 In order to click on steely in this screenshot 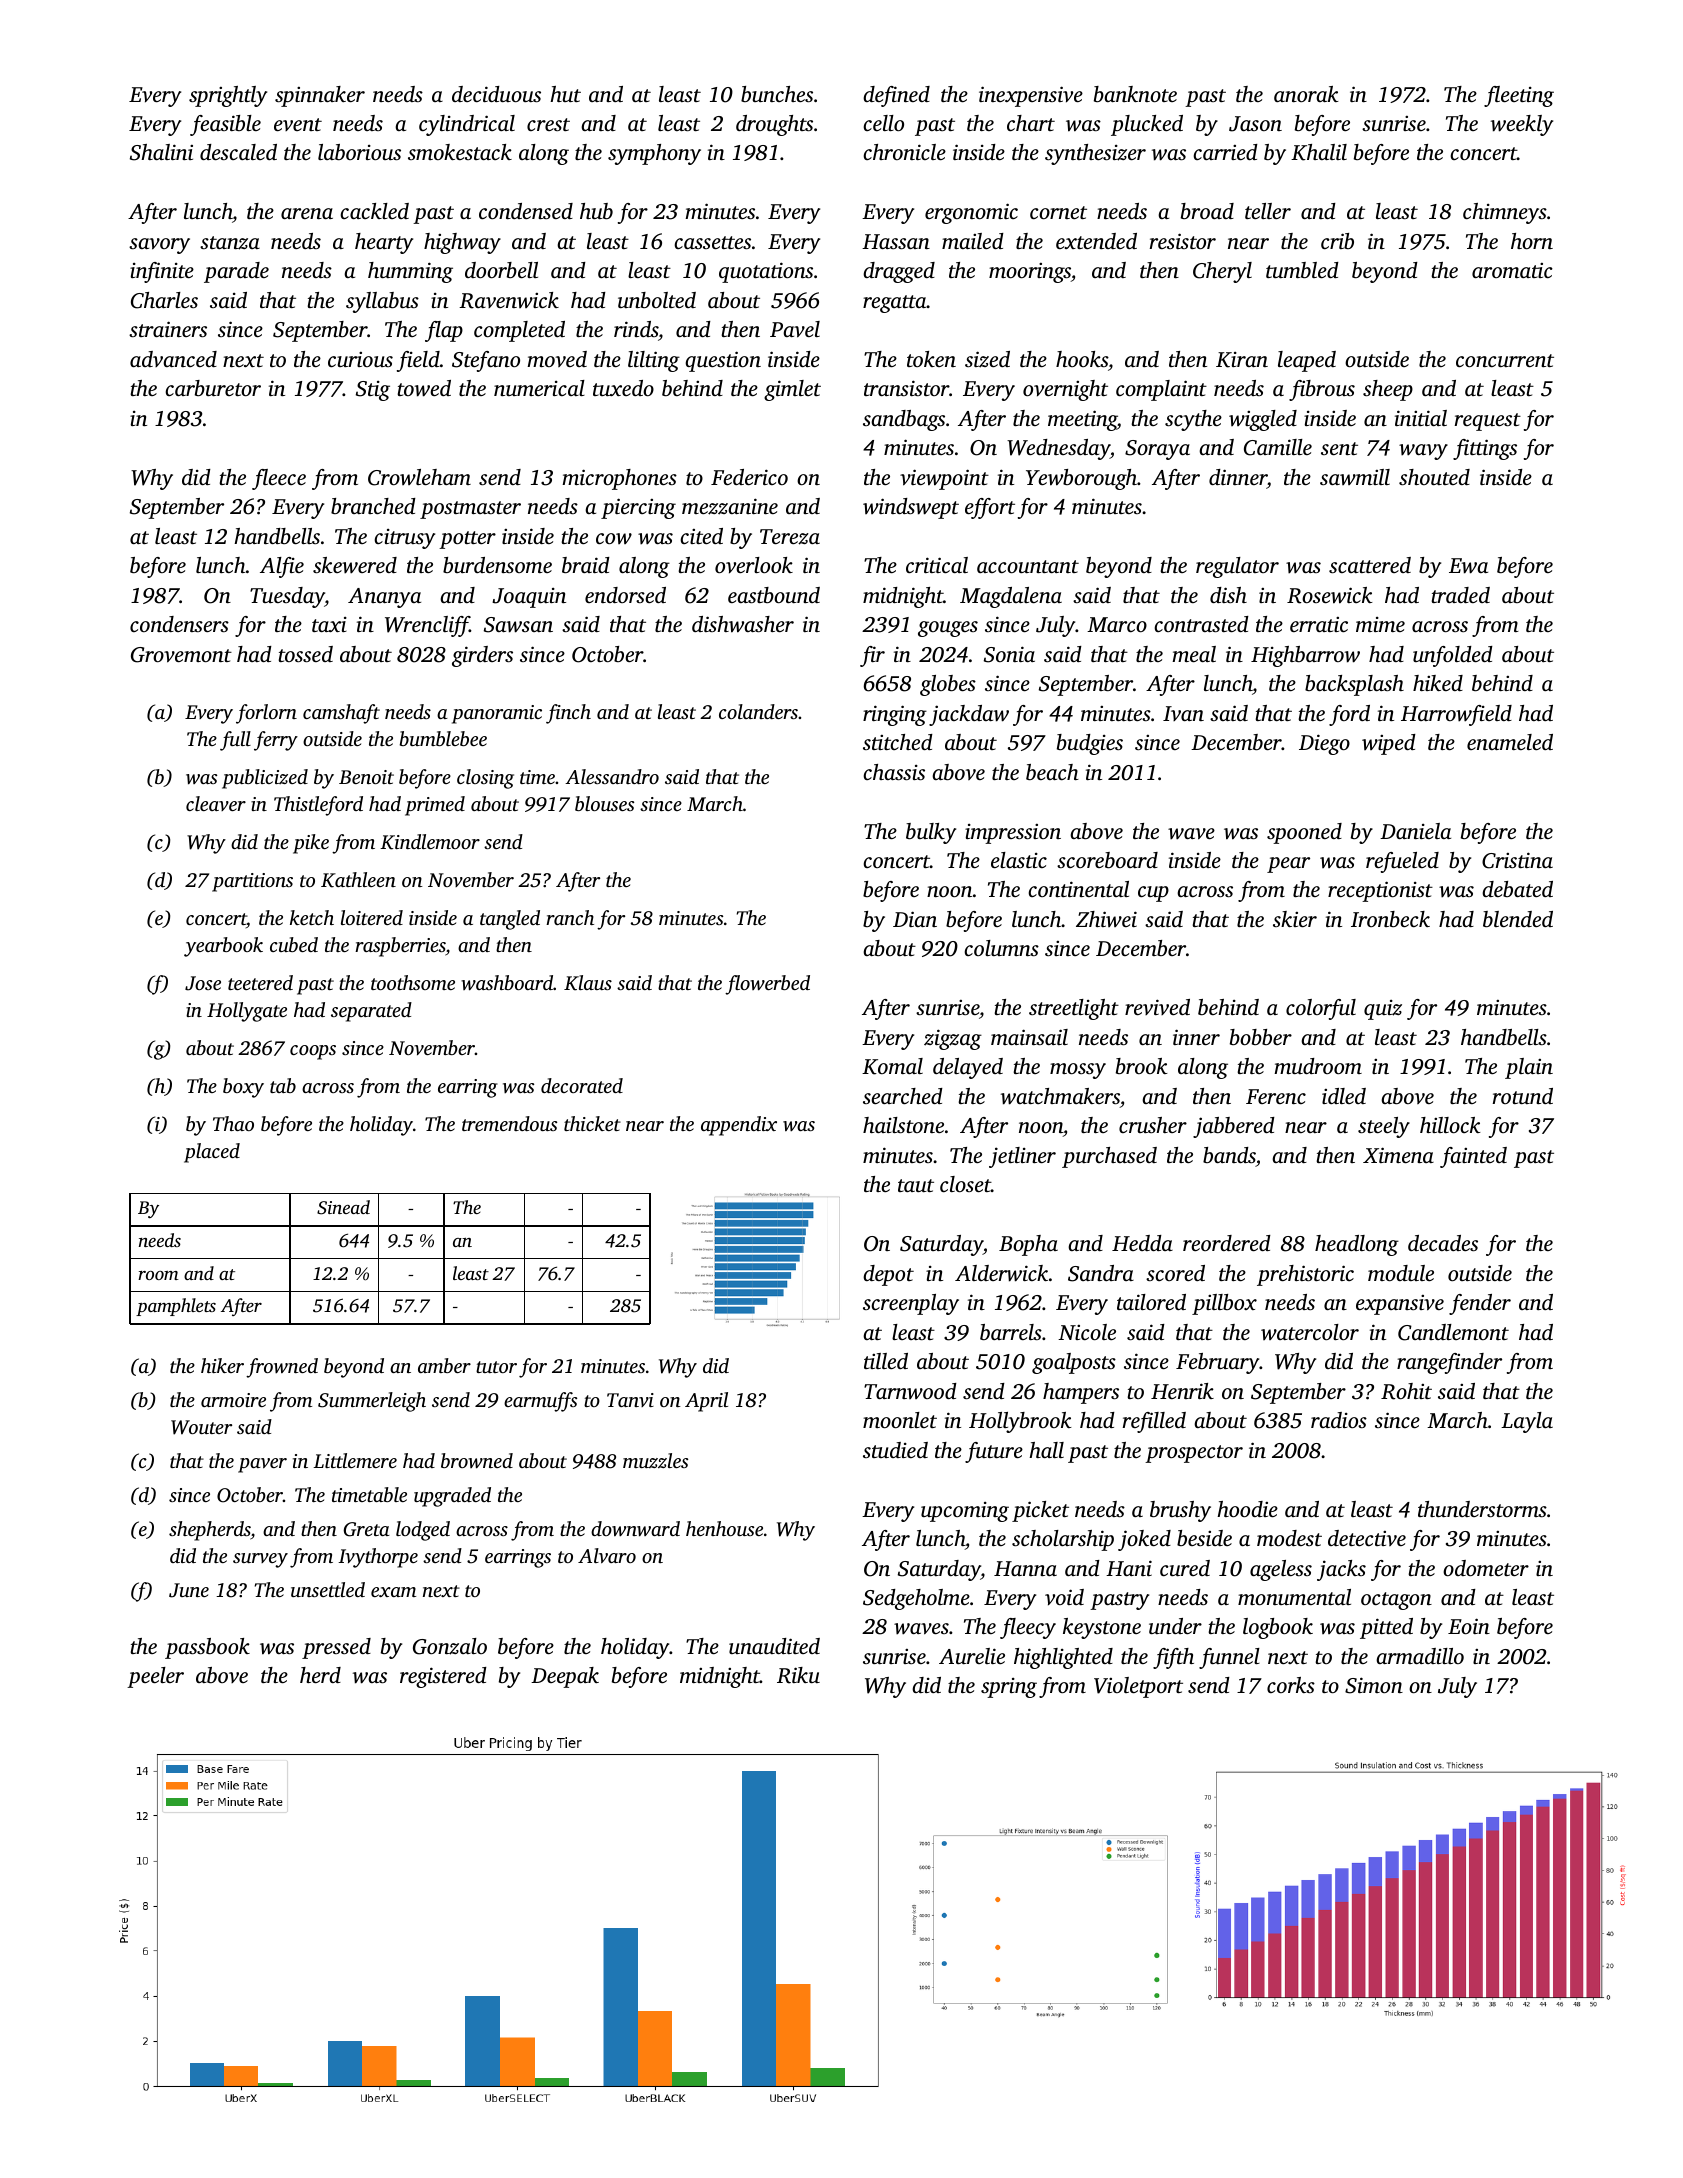, I will do `click(1384, 1127)`.
